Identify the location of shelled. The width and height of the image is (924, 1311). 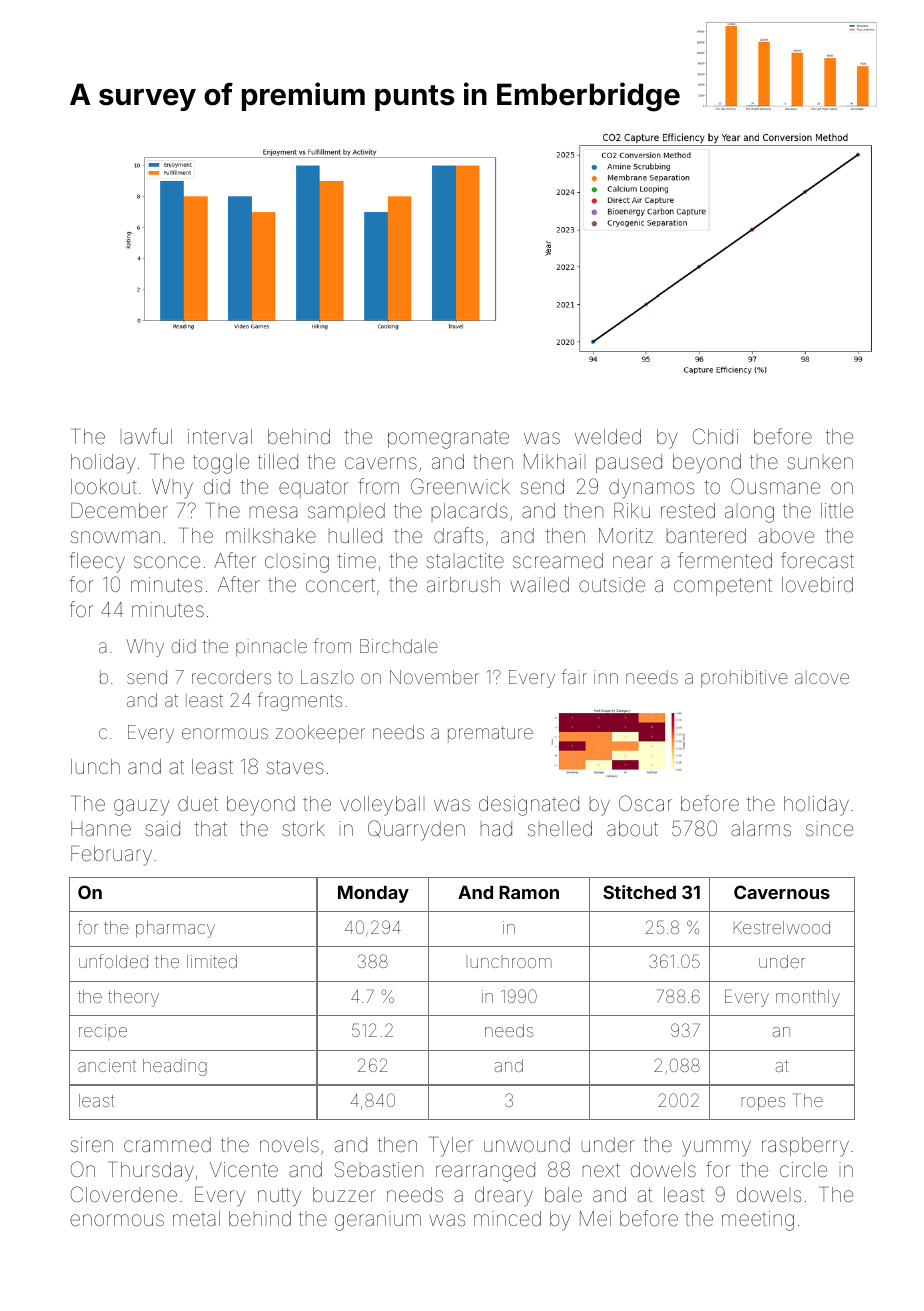
(560, 828).
